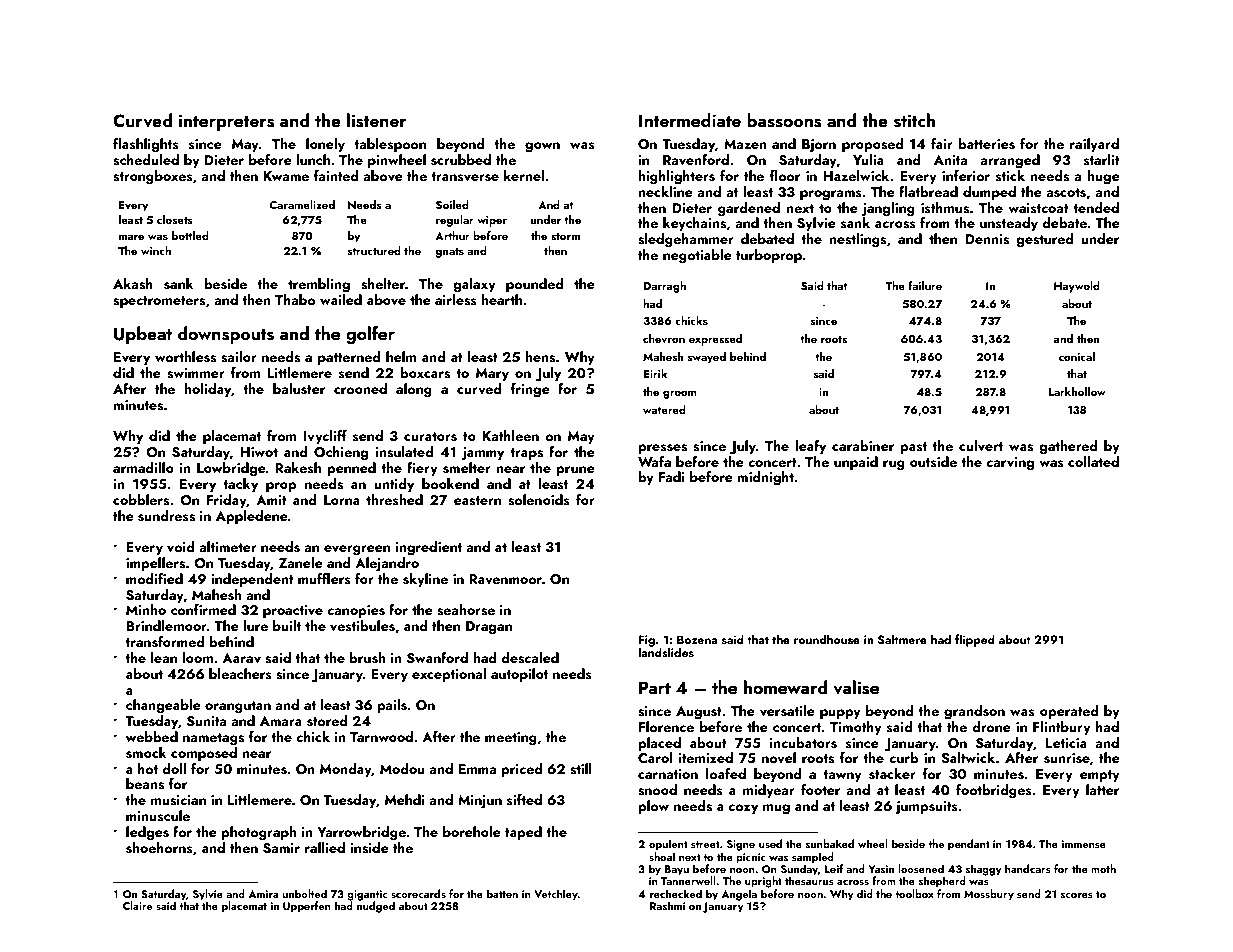 The width and height of the screenshot is (1233, 952). I want to click on armadillo, so click(143, 467).
